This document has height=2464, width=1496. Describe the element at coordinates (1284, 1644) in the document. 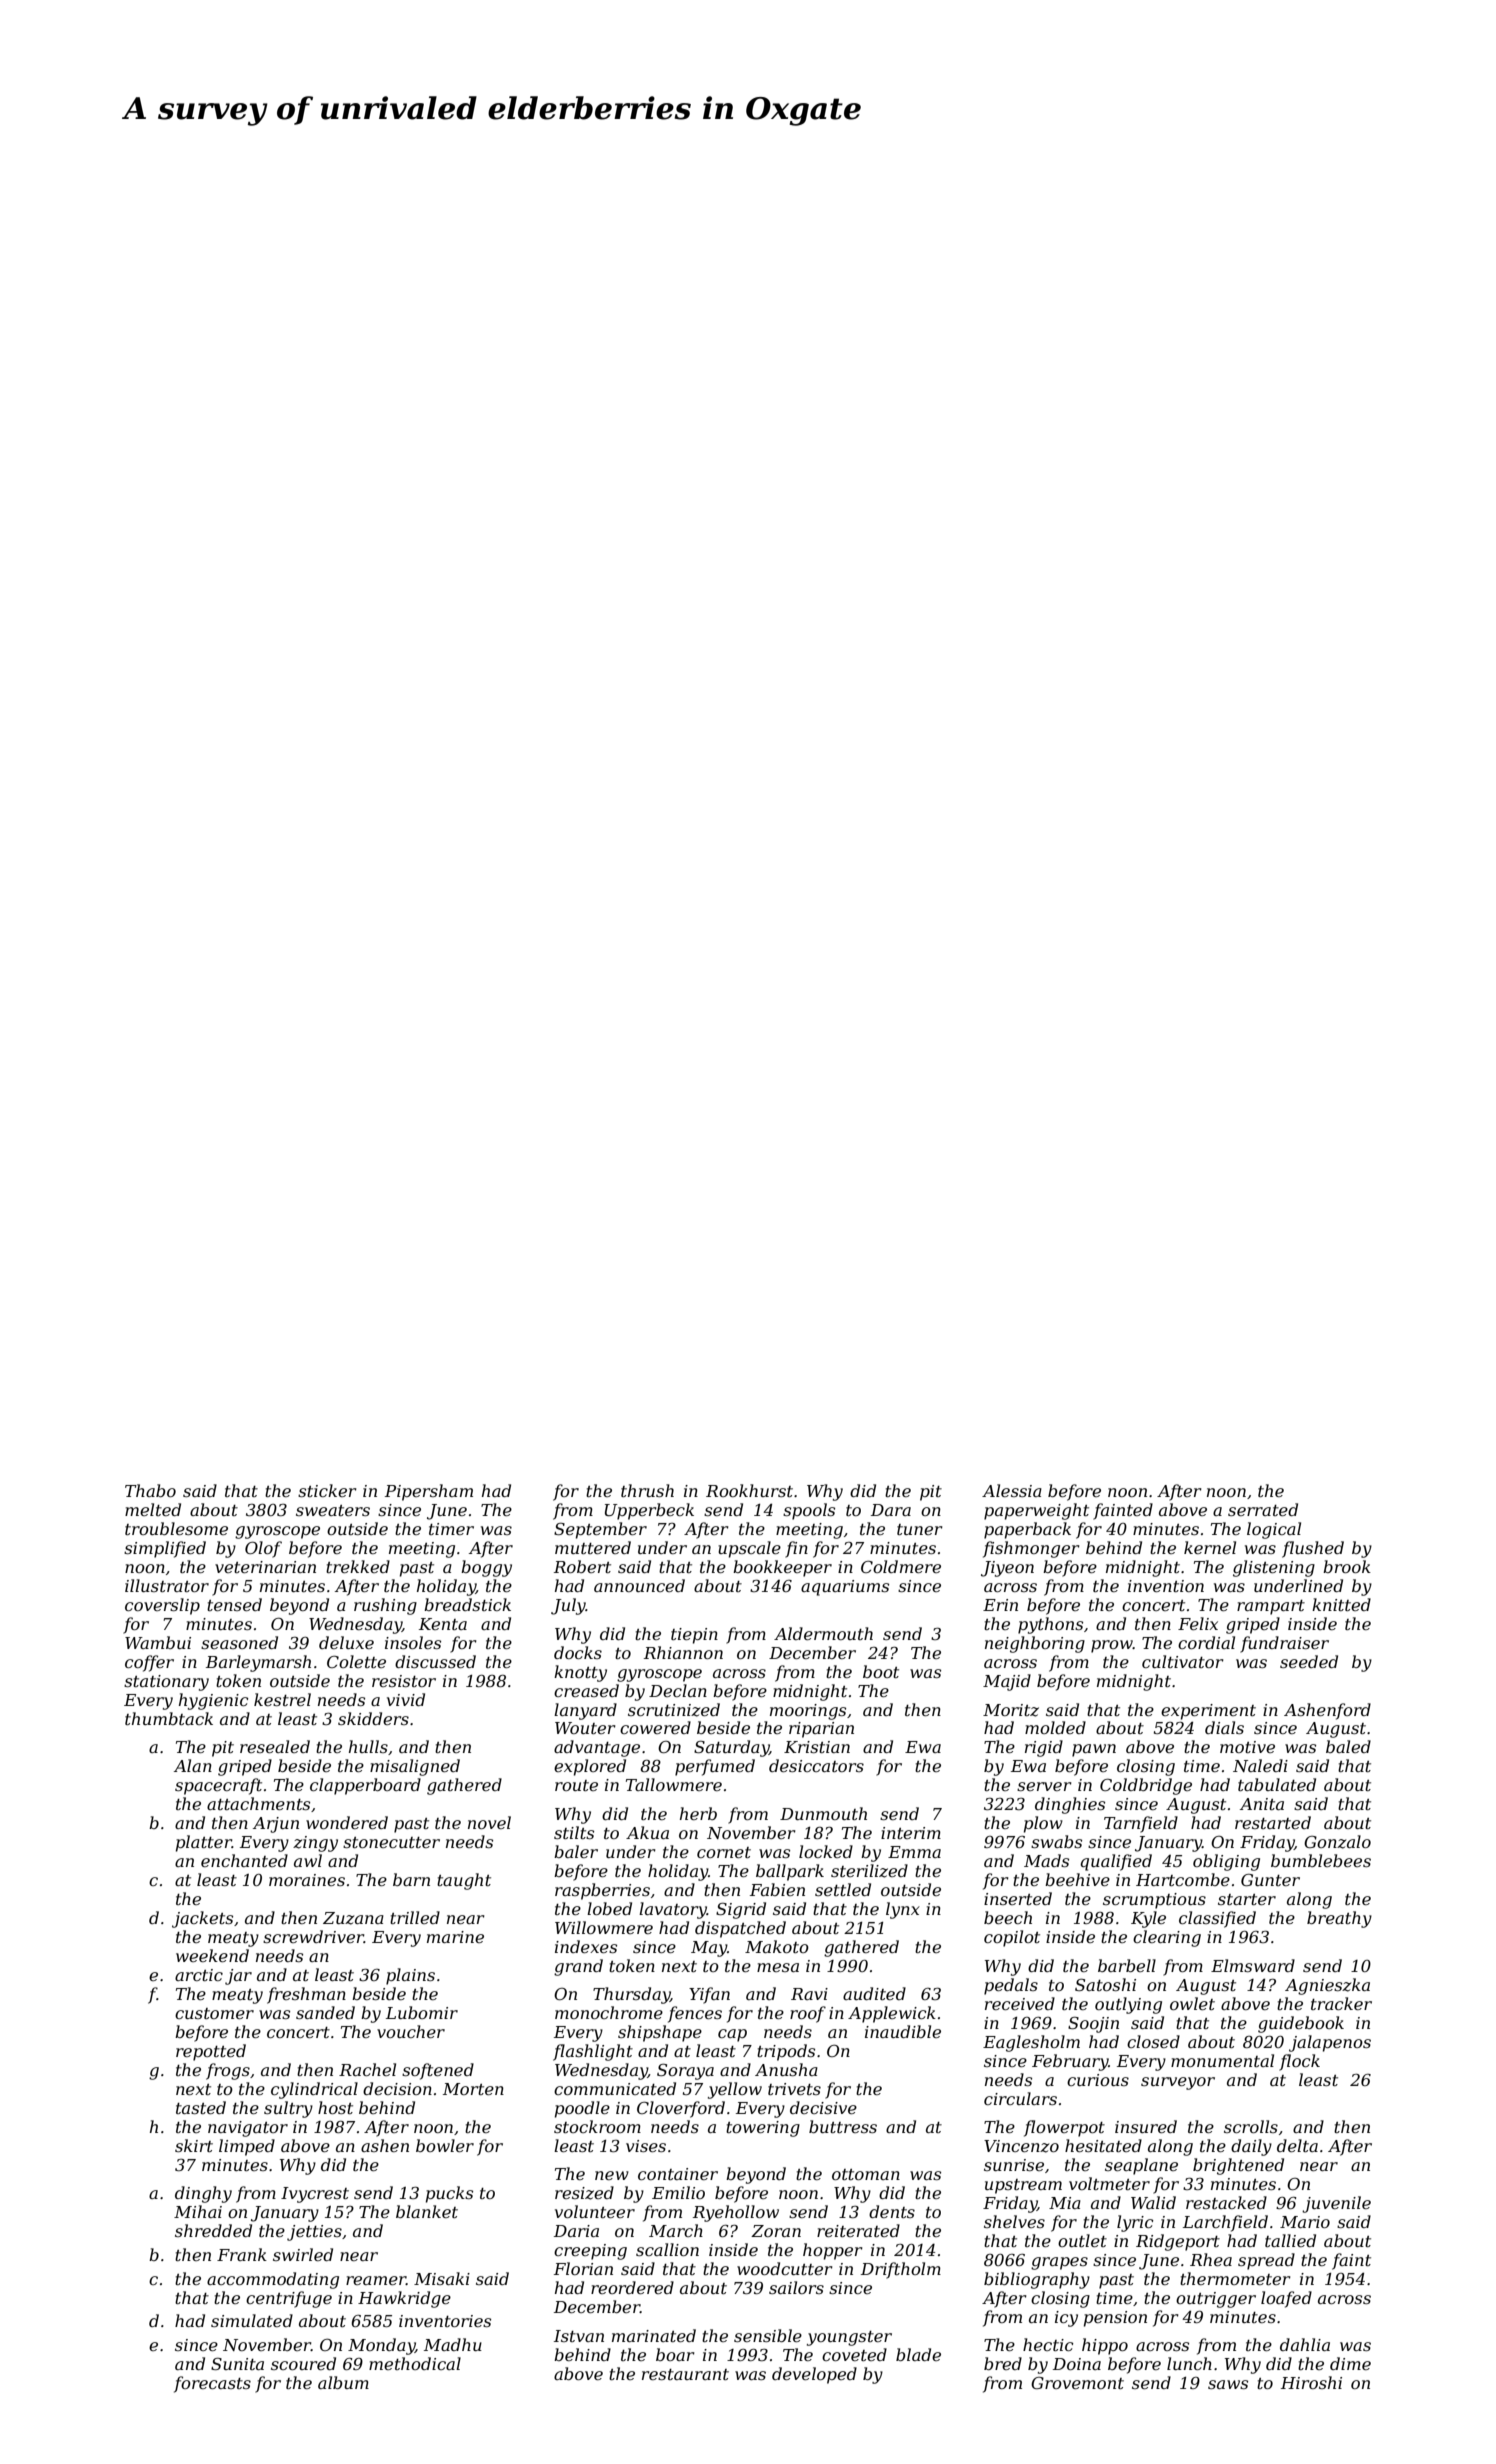

I see `fundraiser` at that location.
